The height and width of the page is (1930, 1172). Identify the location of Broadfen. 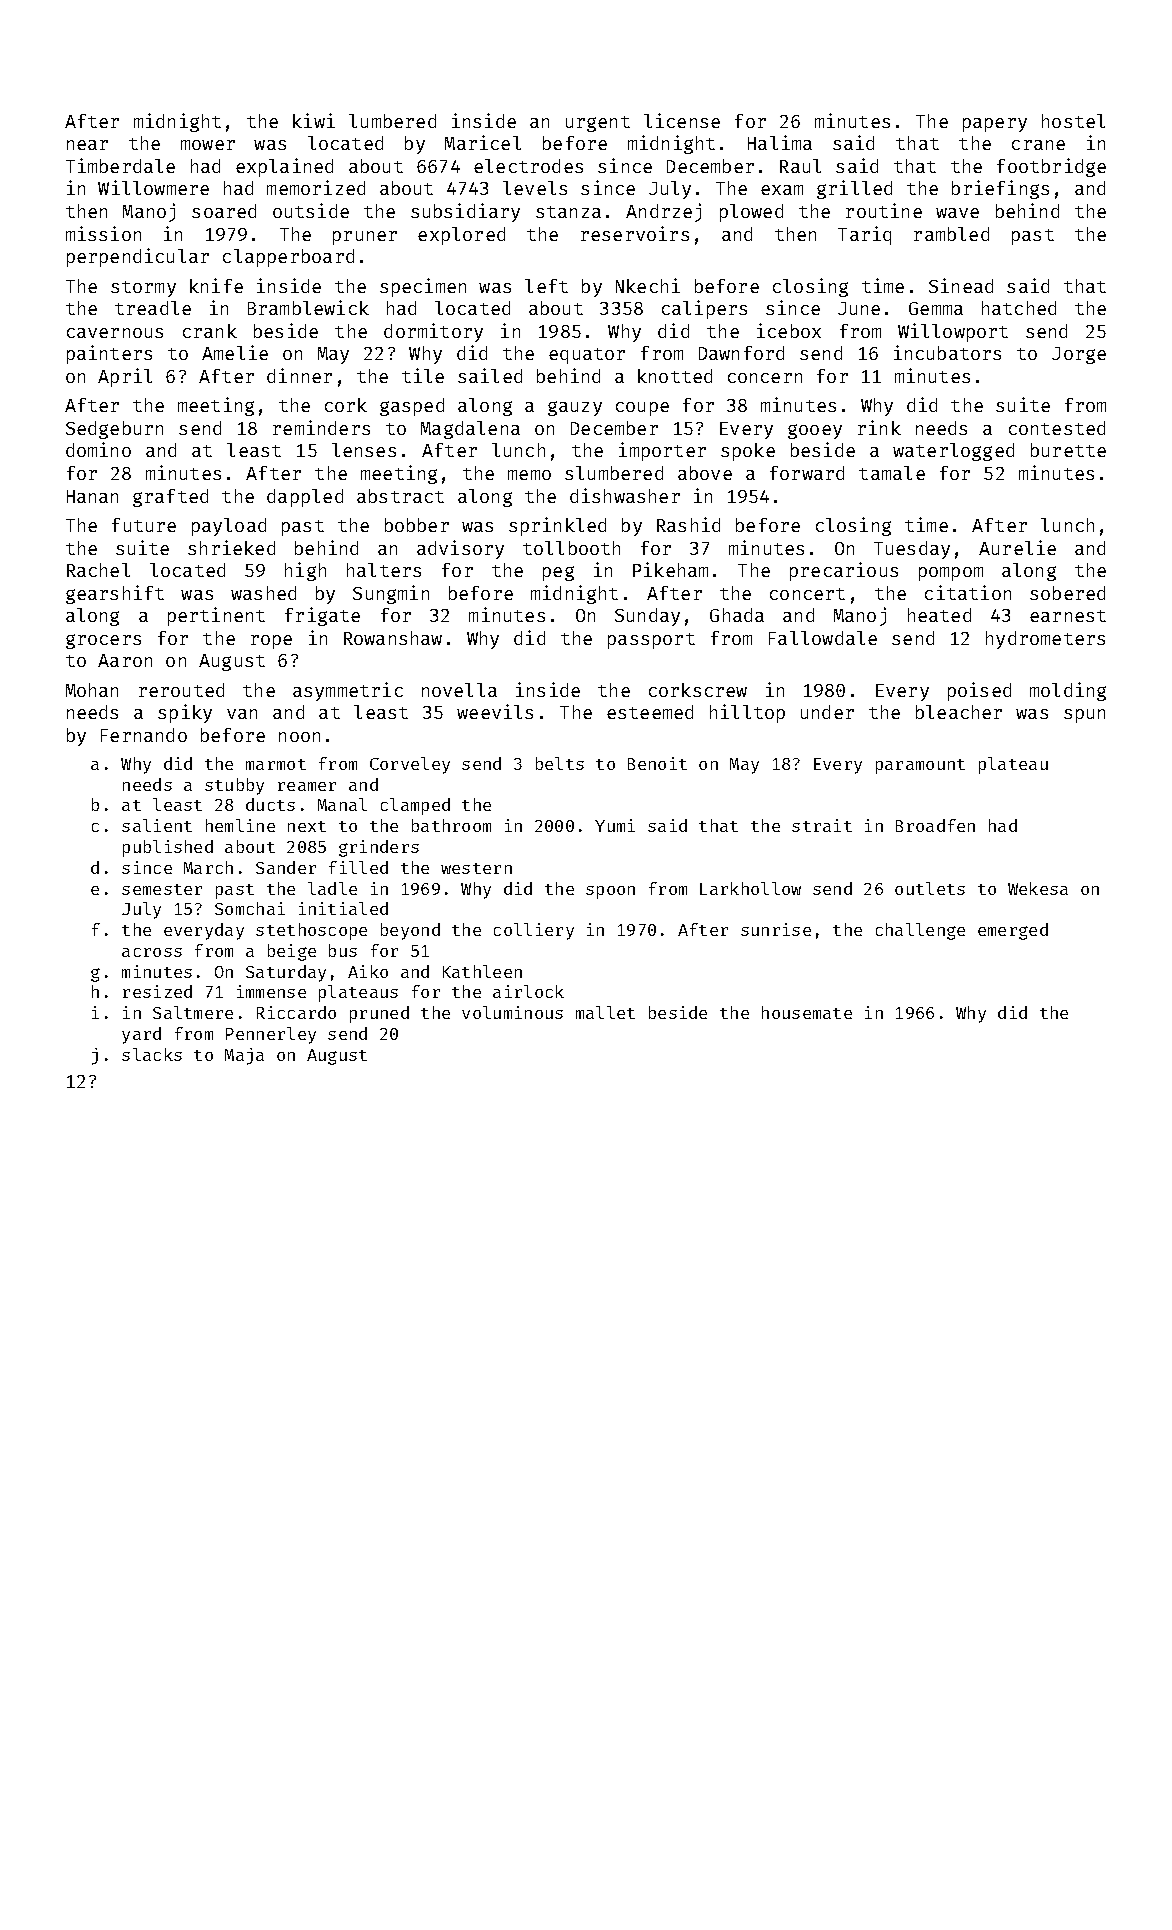
(935, 825).
